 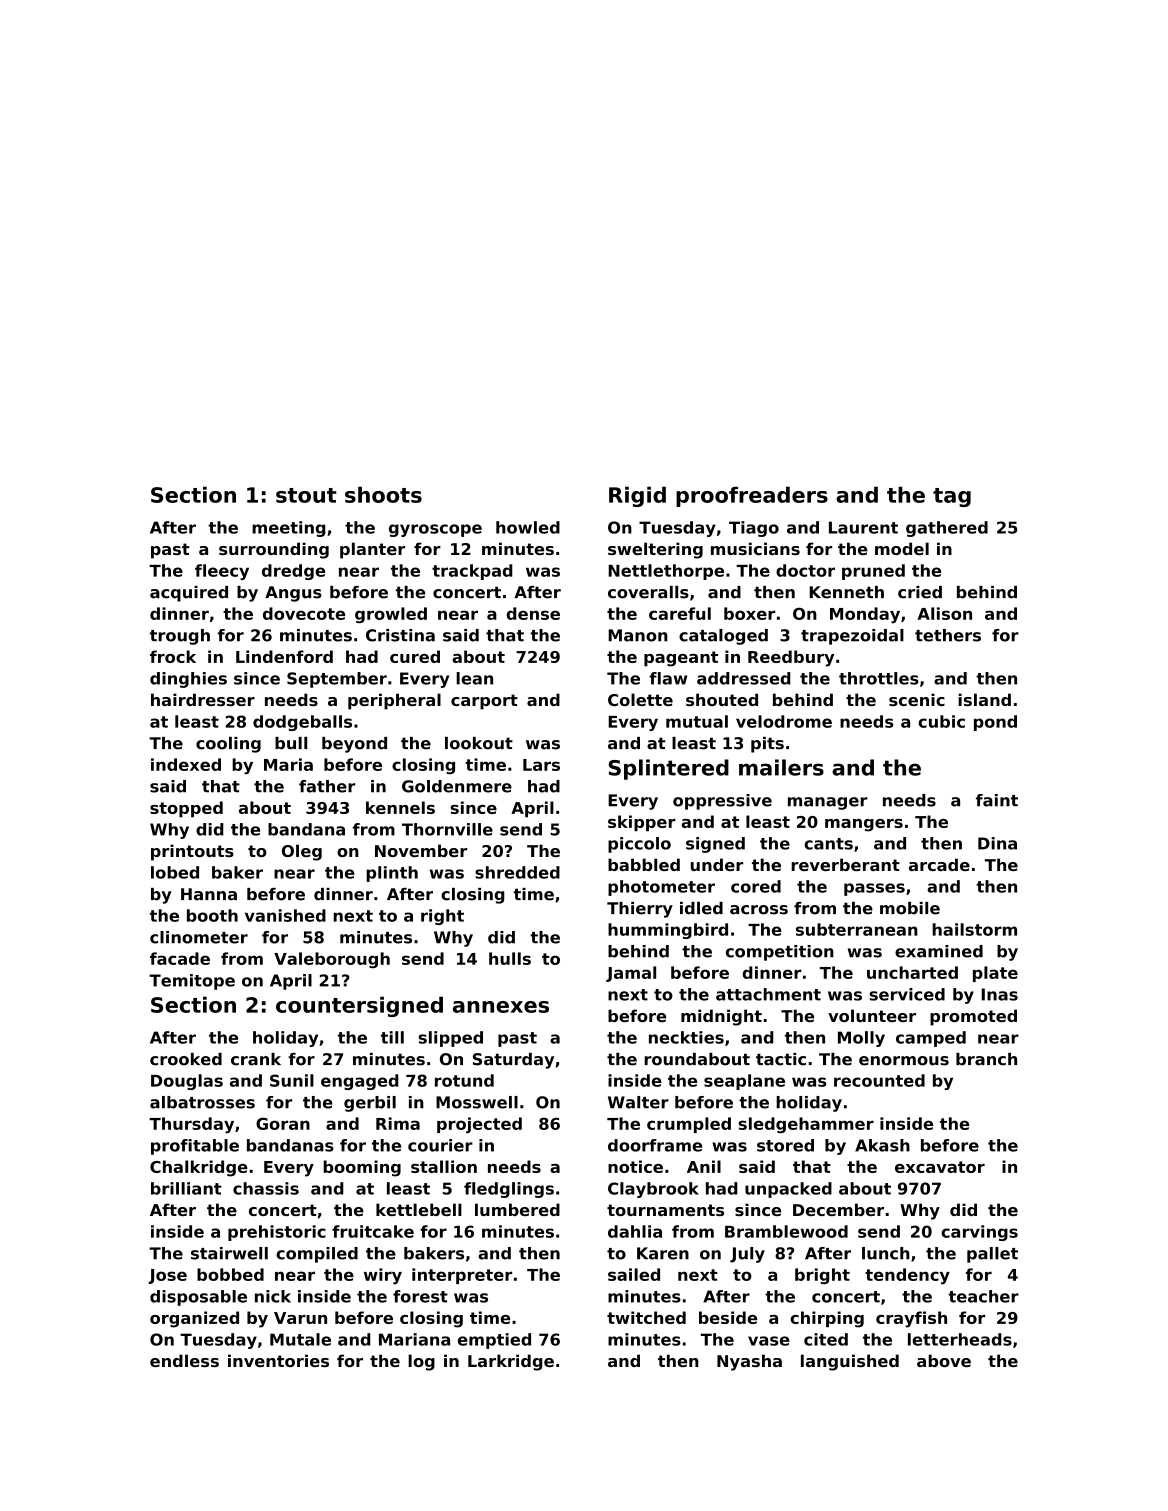 What do you see at coordinates (939, 864) in the screenshot?
I see `arcade` at bounding box center [939, 864].
